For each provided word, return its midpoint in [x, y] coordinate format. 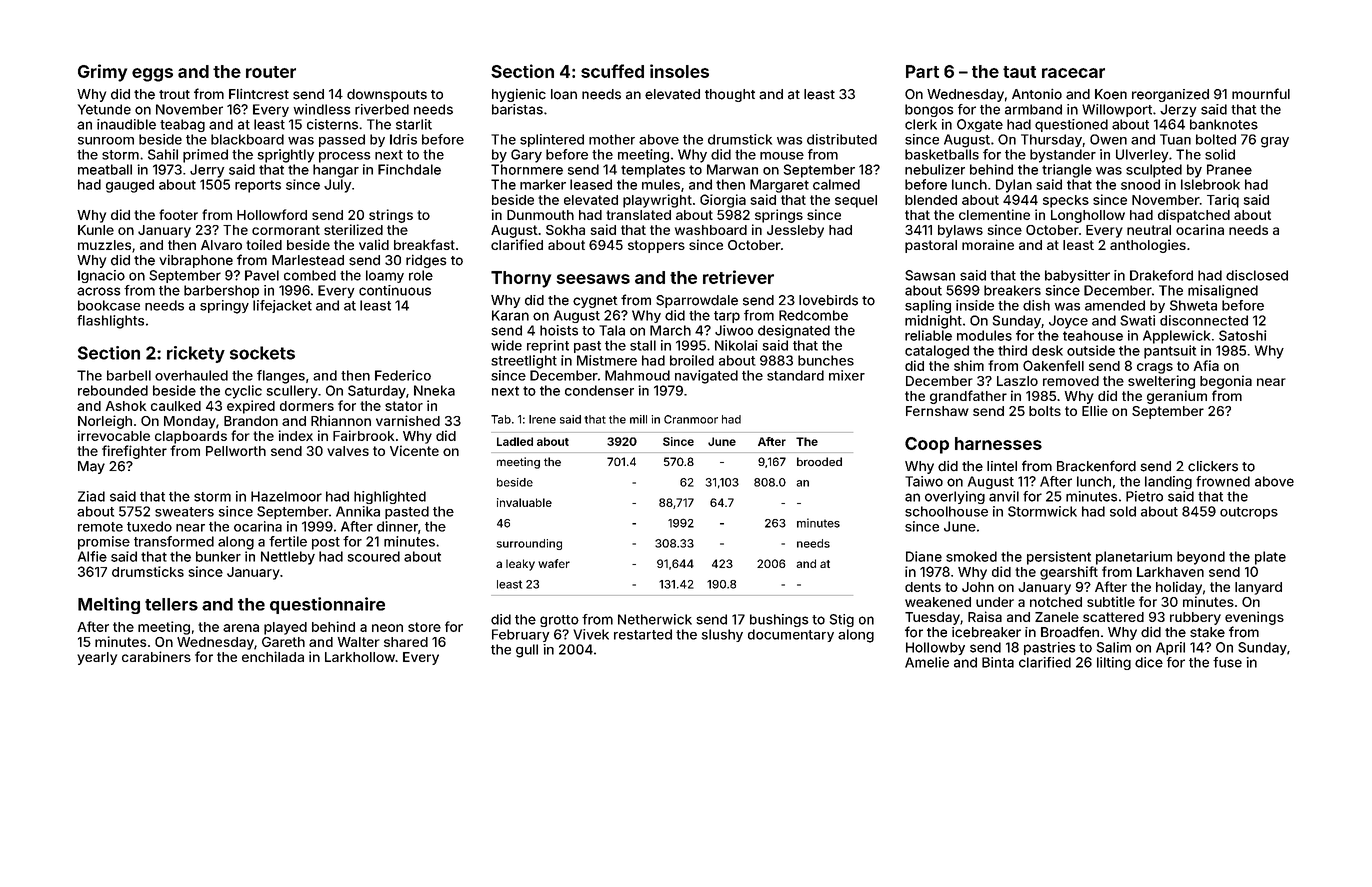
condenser [599, 390]
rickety [196, 354]
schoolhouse [946, 511]
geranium [1177, 397]
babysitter [1077, 276]
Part [922, 71]
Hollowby [935, 648]
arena [241, 628]
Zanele [1057, 617]
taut [1019, 72]
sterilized [353, 229]
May [91, 467]
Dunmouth [540, 215]
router [271, 72]
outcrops [1249, 513]
